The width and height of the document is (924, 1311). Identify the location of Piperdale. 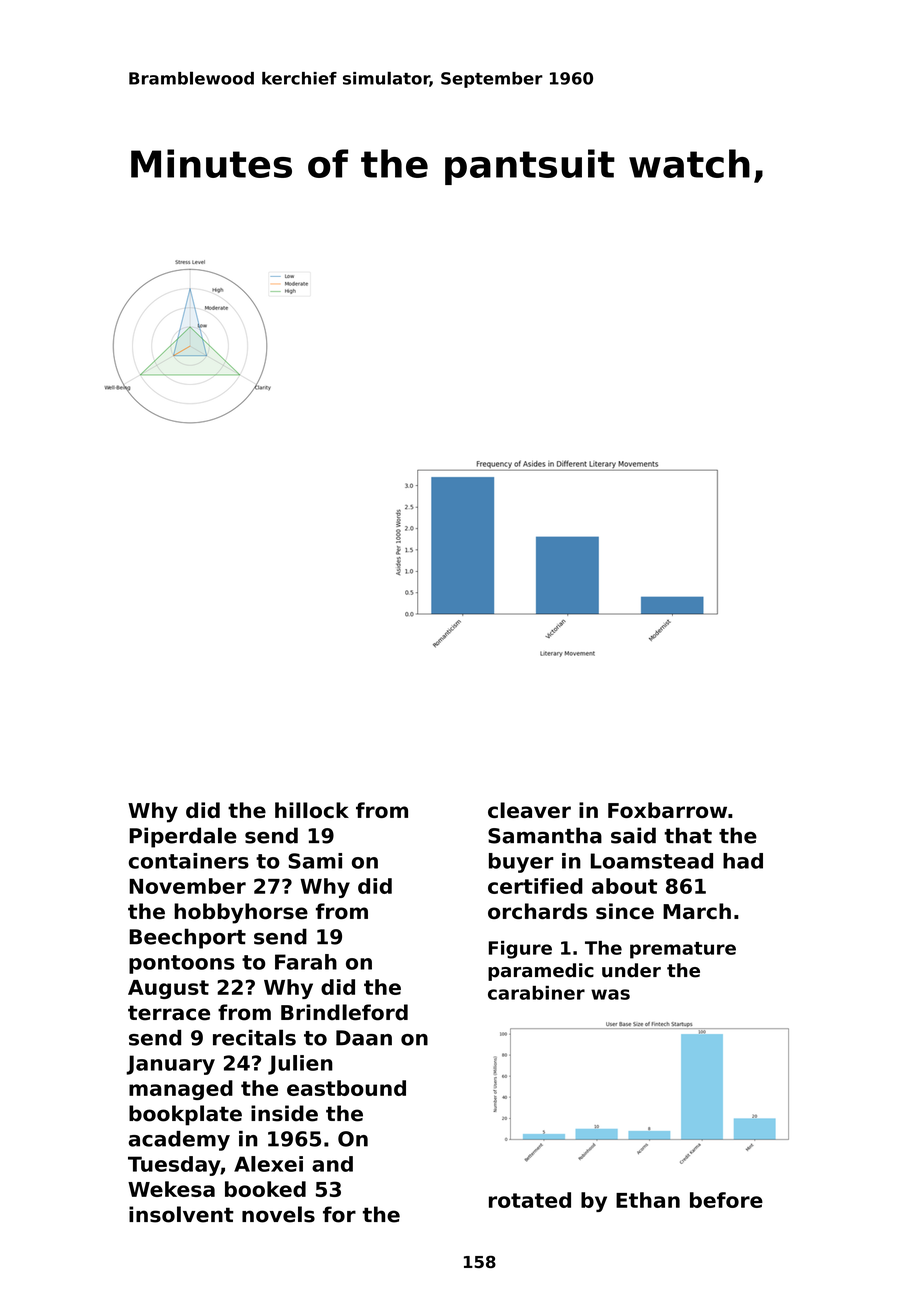
(183, 837).
